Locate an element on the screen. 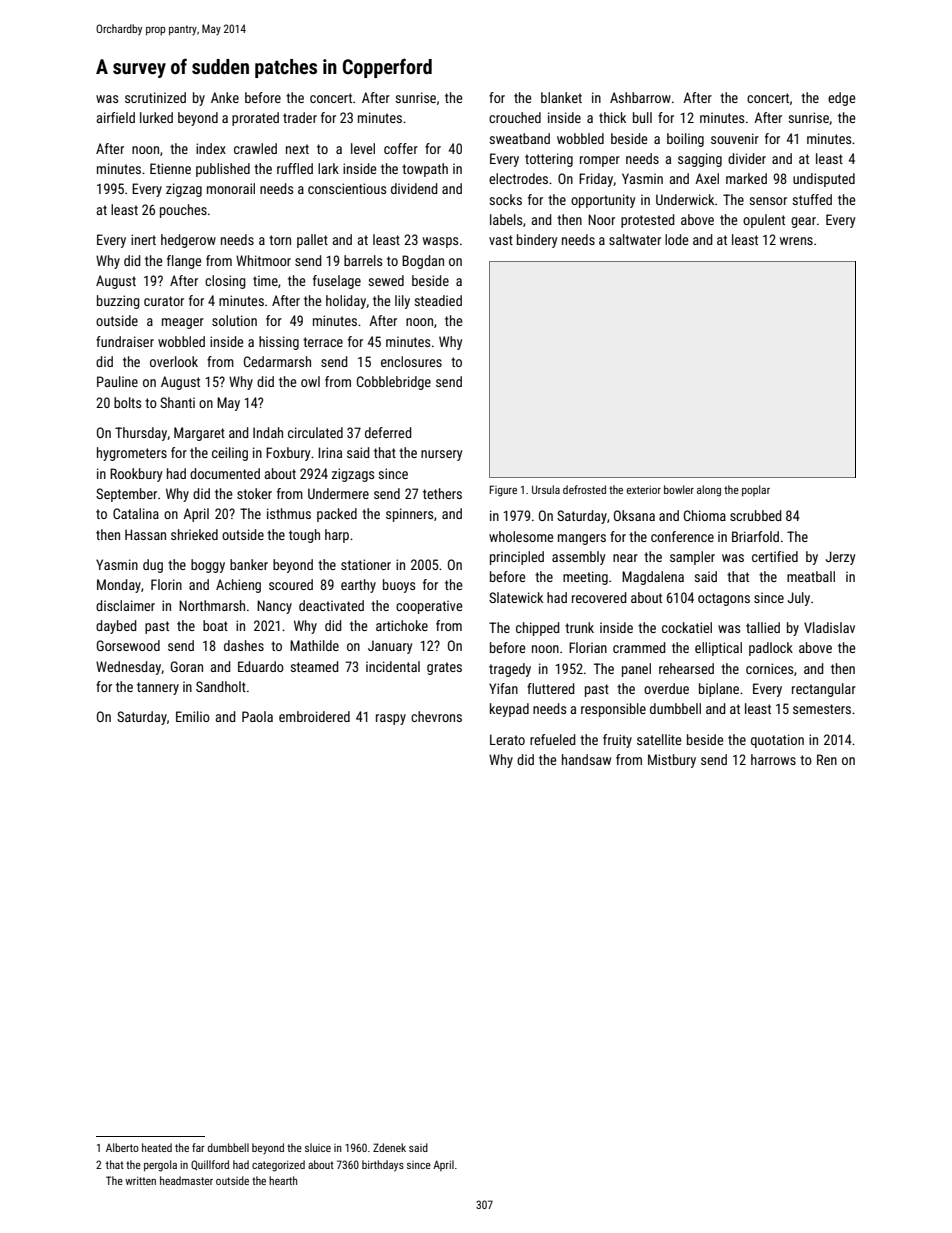 The height and width of the screenshot is (1233, 952). Foxbury is located at coordinates (288, 454).
